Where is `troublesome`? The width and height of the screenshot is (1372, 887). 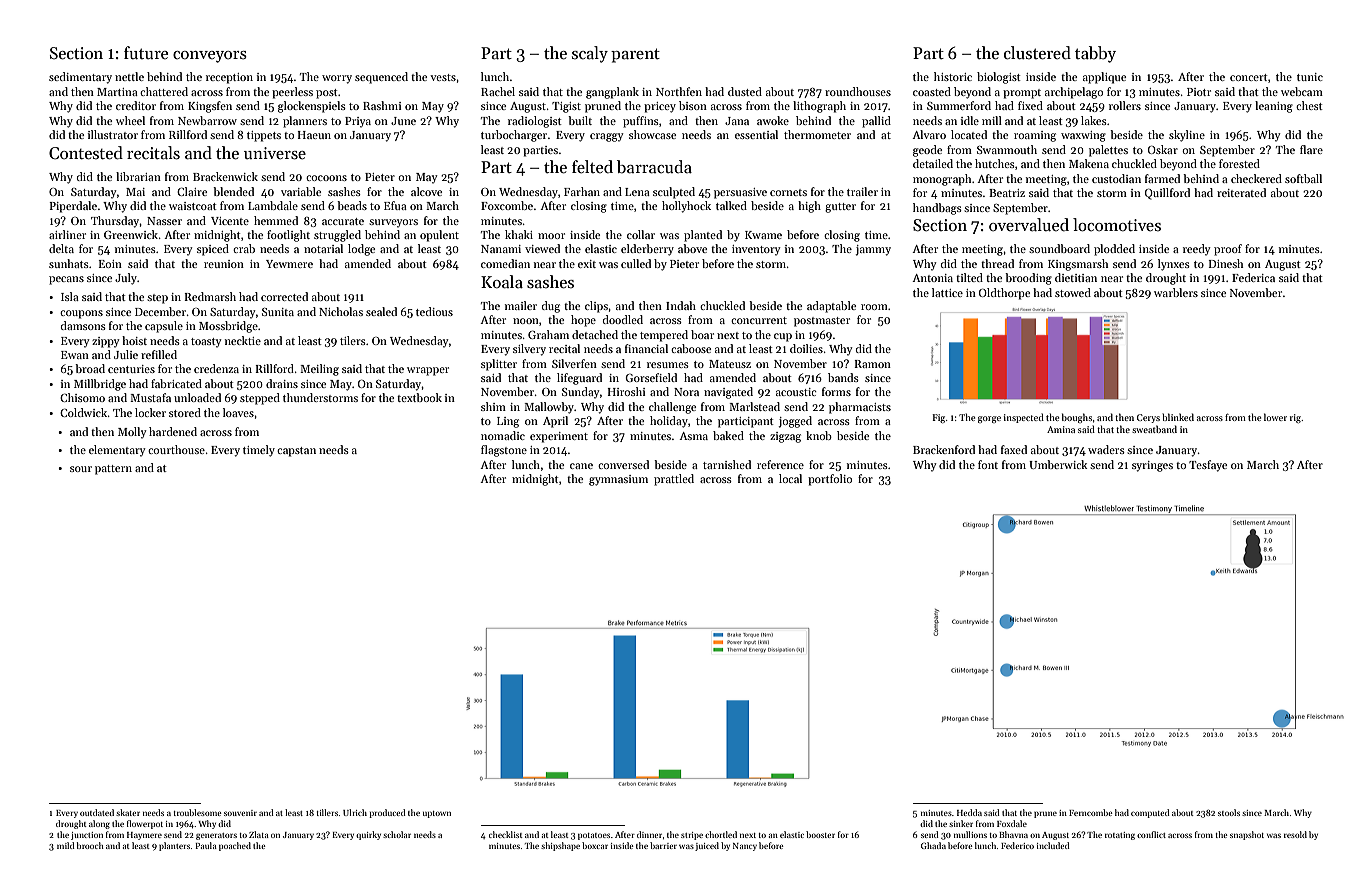 troublesome is located at coordinates (198, 812).
